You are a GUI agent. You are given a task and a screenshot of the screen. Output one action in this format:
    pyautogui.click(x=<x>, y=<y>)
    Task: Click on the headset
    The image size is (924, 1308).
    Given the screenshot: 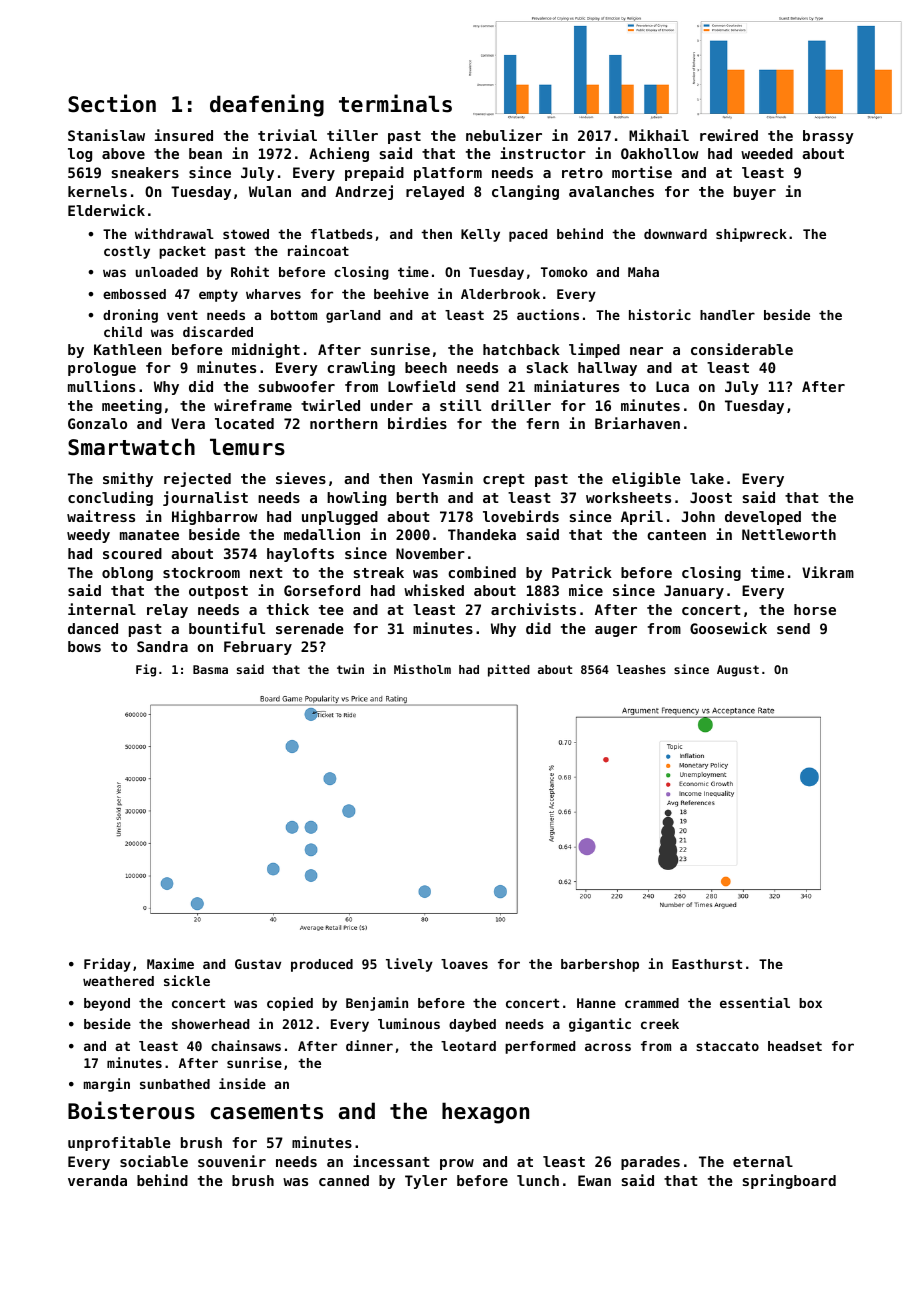 What is the action you would take?
    pyautogui.click(x=795, y=1046)
